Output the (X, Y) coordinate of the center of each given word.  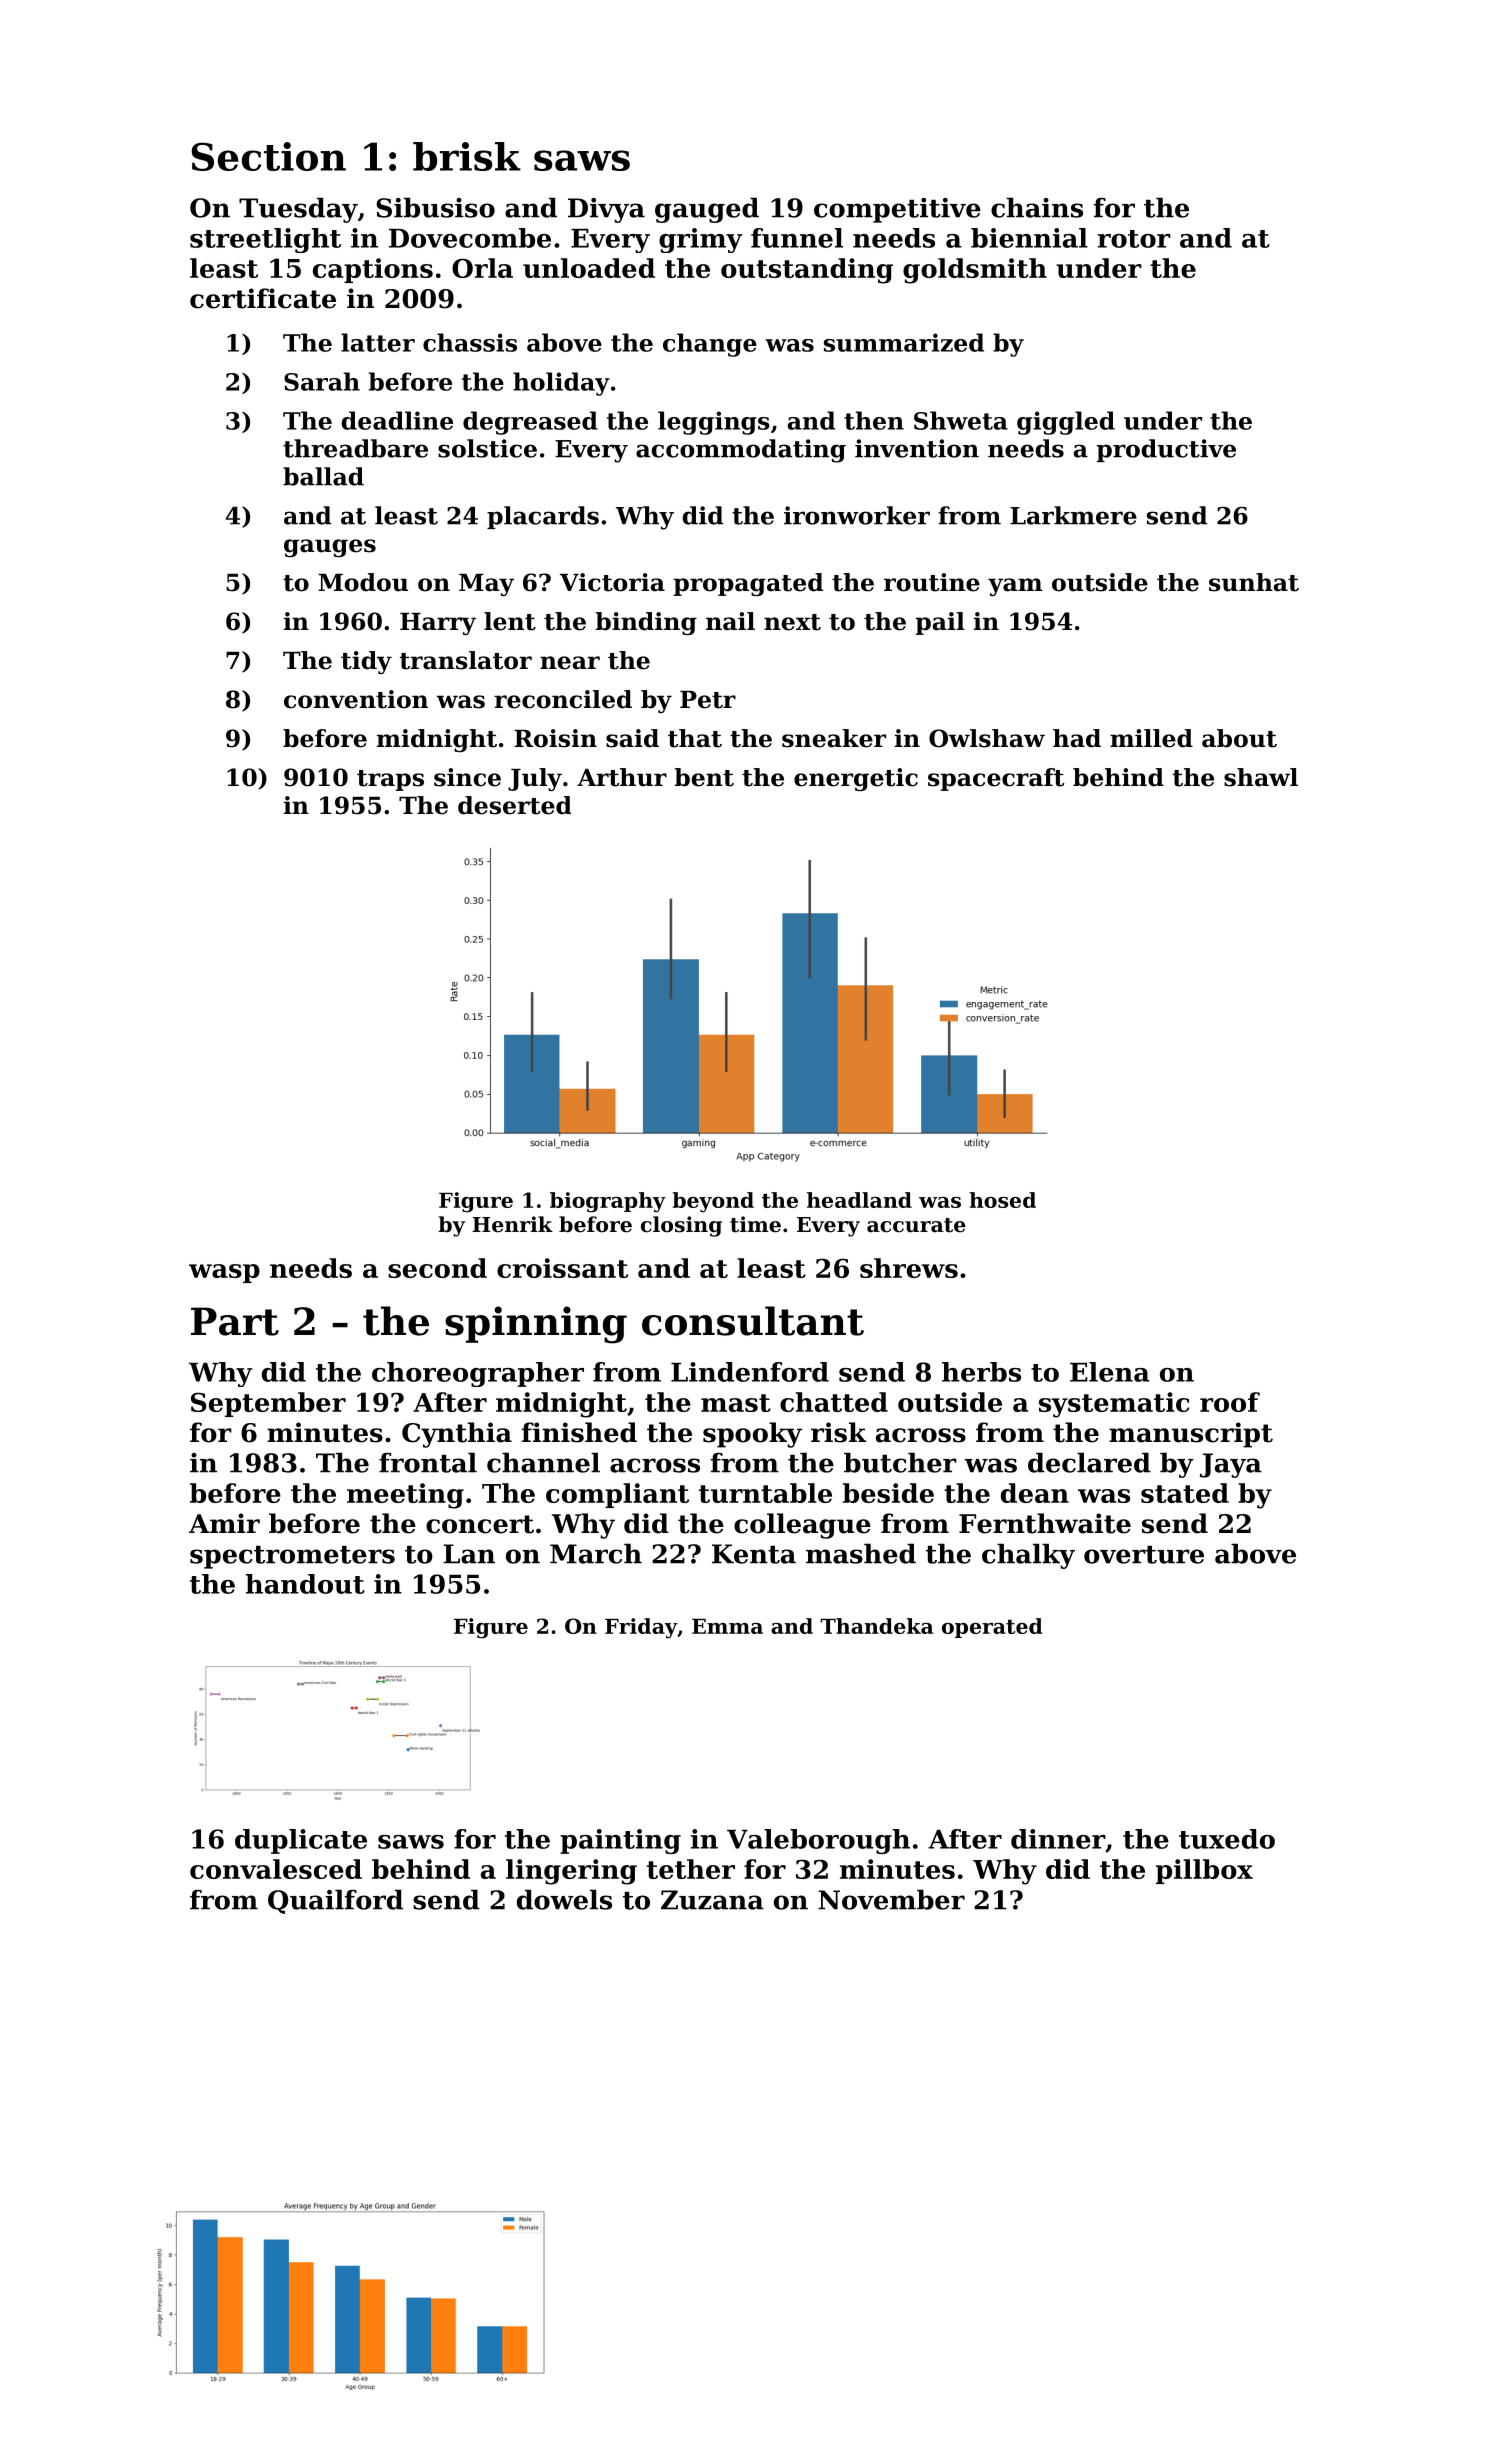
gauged (707, 210)
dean (1035, 1493)
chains (1037, 207)
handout (305, 1584)
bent (704, 777)
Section (268, 156)
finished (579, 1432)
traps (390, 780)
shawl (1261, 777)
